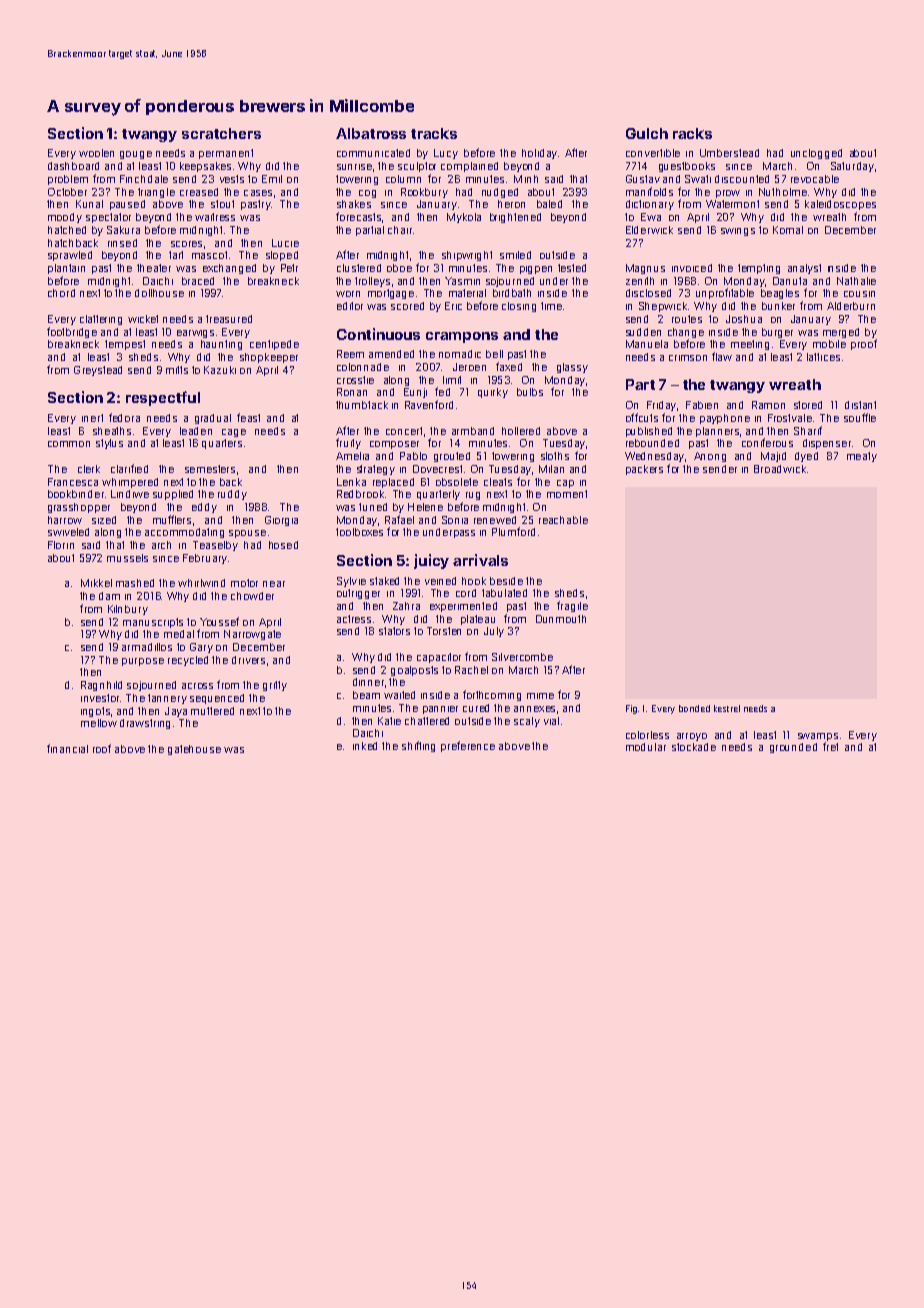 This page has width=924, height=1308. I want to click on footbridge, so click(72, 332).
